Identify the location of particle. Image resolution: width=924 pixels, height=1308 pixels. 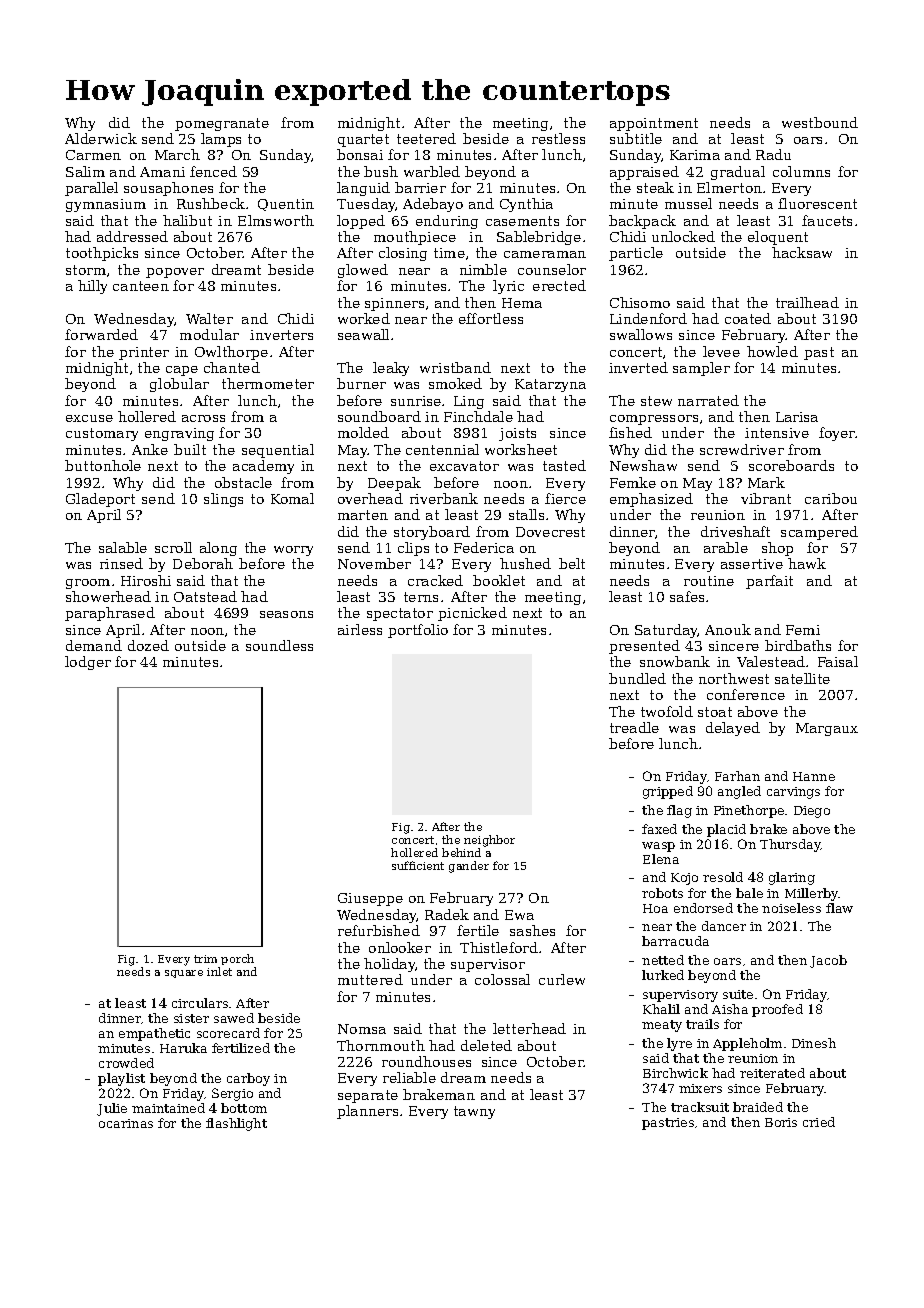
(636, 254).
